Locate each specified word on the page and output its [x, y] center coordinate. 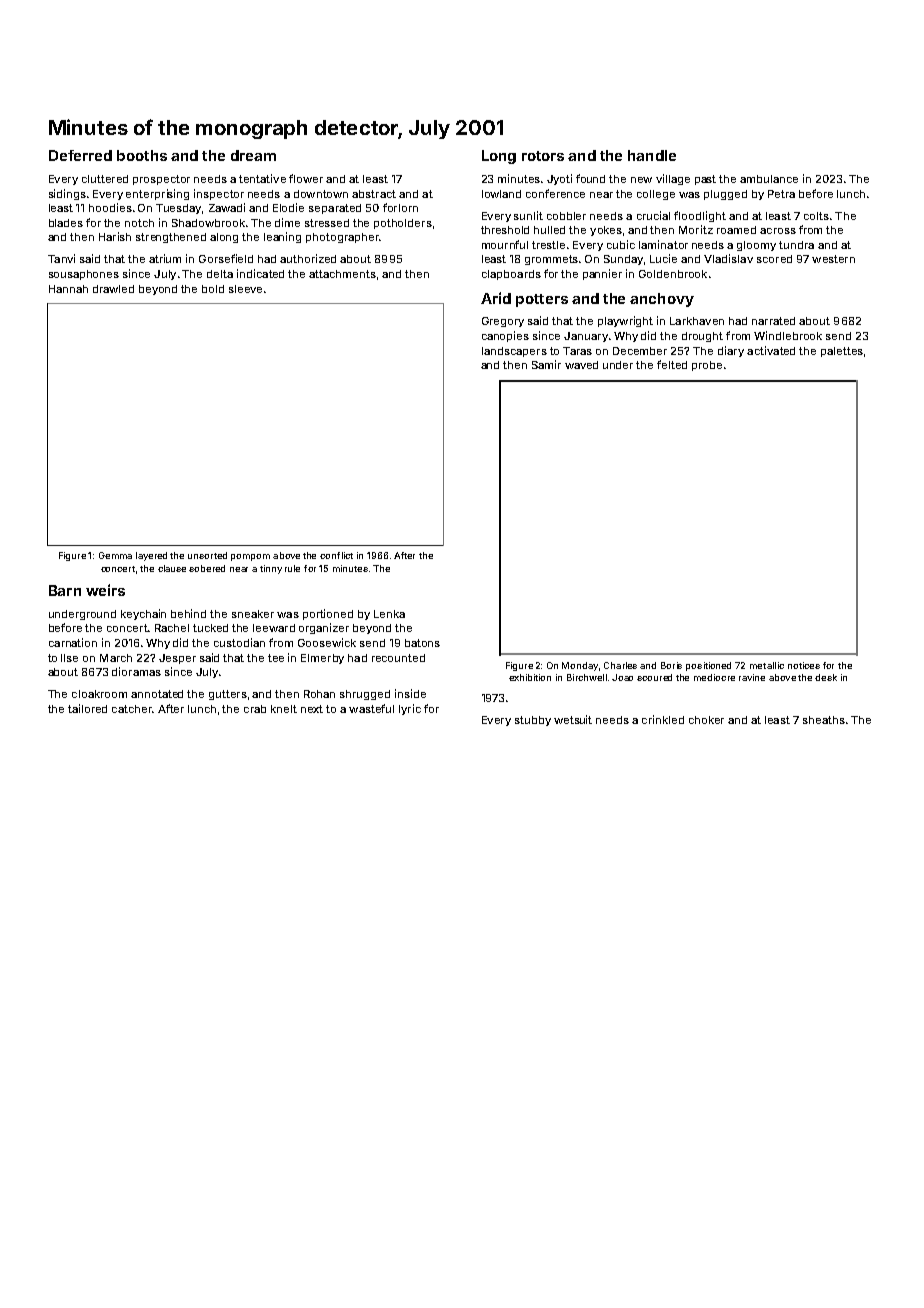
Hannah [68, 289]
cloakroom [99, 694]
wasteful [371, 708]
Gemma [115, 555]
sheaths [824, 720]
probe [707, 366]
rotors [543, 156]
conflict [336, 555]
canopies [505, 336]
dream [253, 155]
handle [652, 155]
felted [672, 364]
